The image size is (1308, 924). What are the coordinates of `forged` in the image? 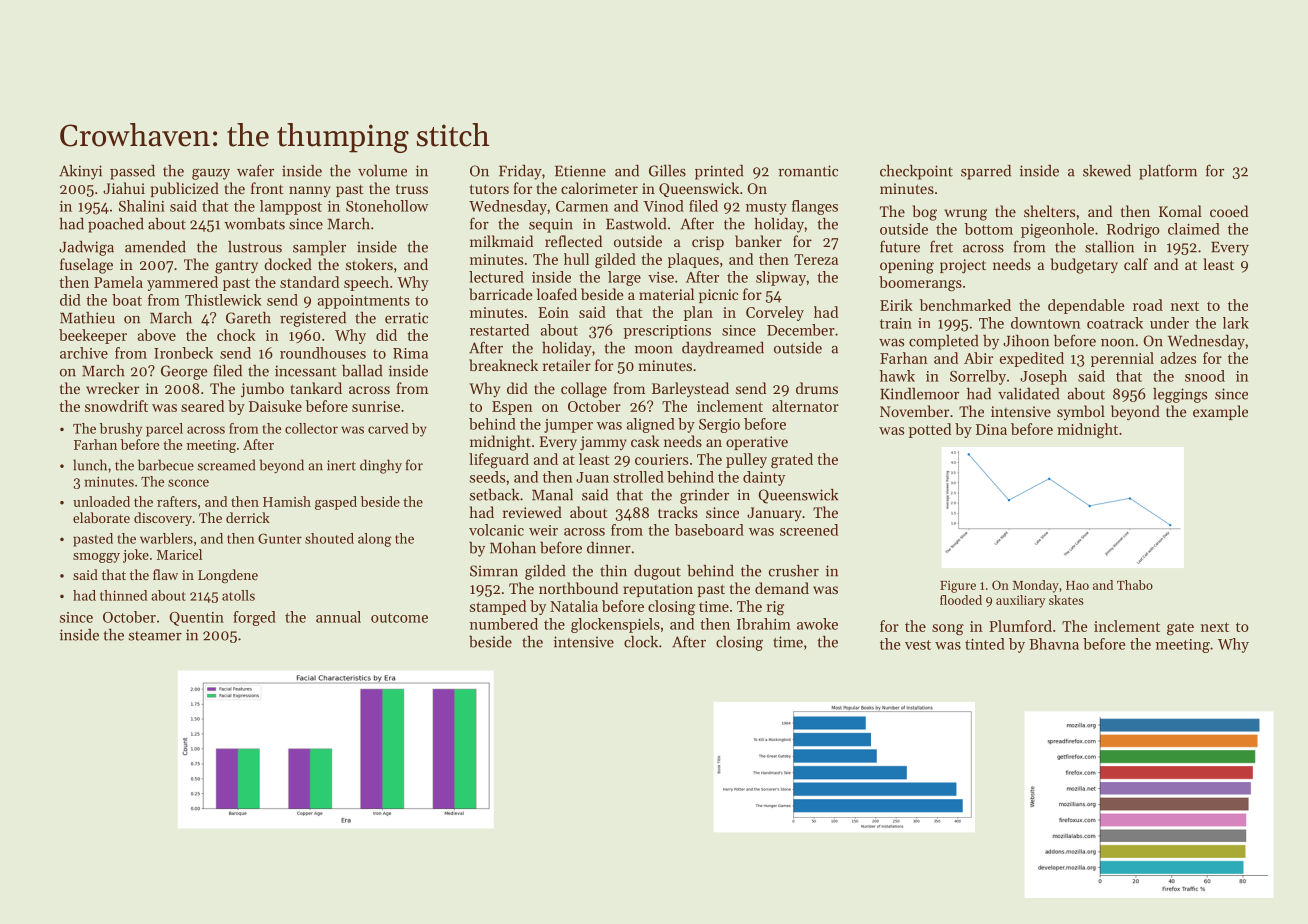 It's located at (254, 618).
